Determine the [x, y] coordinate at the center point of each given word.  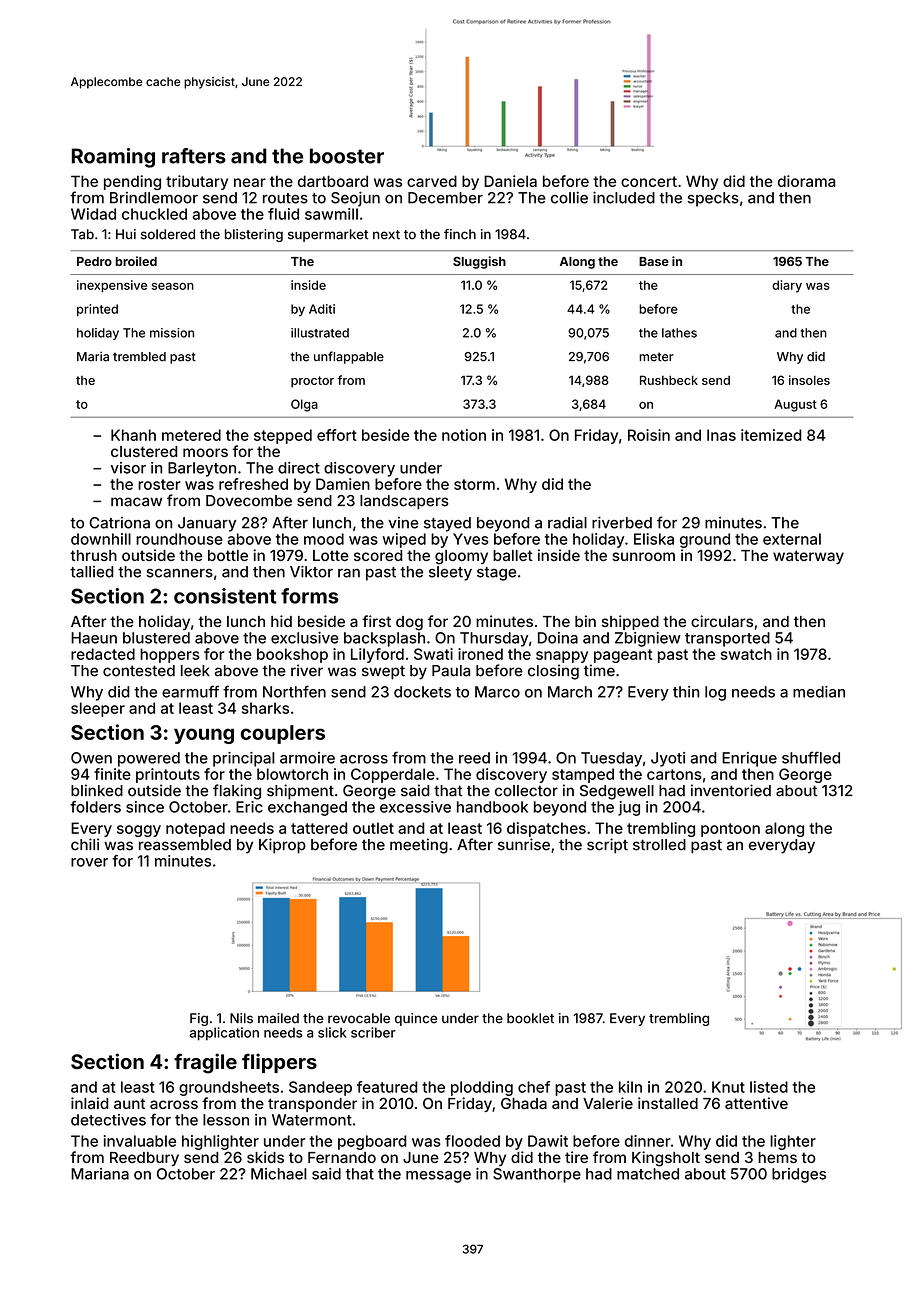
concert [649, 181]
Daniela [510, 181]
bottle [228, 555]
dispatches [546, 829]
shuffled [811, 757]
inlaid [90, 1103]
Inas [721, 435]
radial [567, 523]
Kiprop [282, 846]
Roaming [113, 158]
